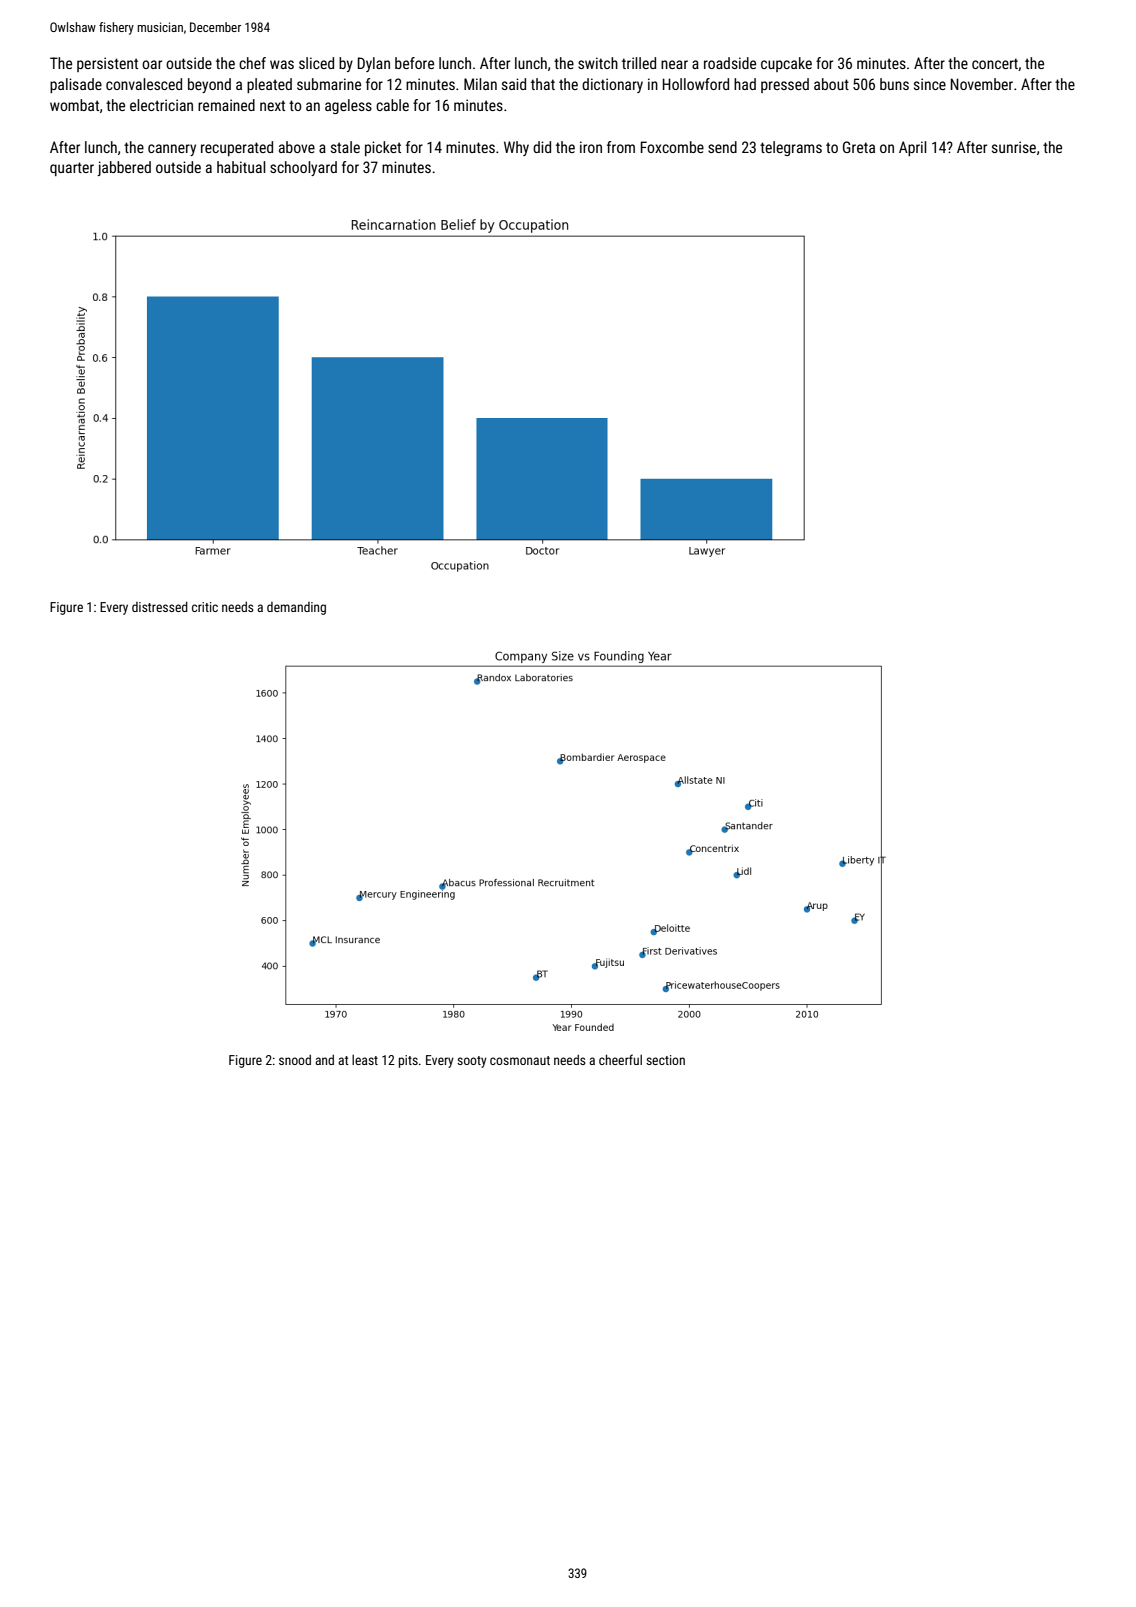 The image size is (1136, 1607). I want to click on concert, so click(995, 63).
